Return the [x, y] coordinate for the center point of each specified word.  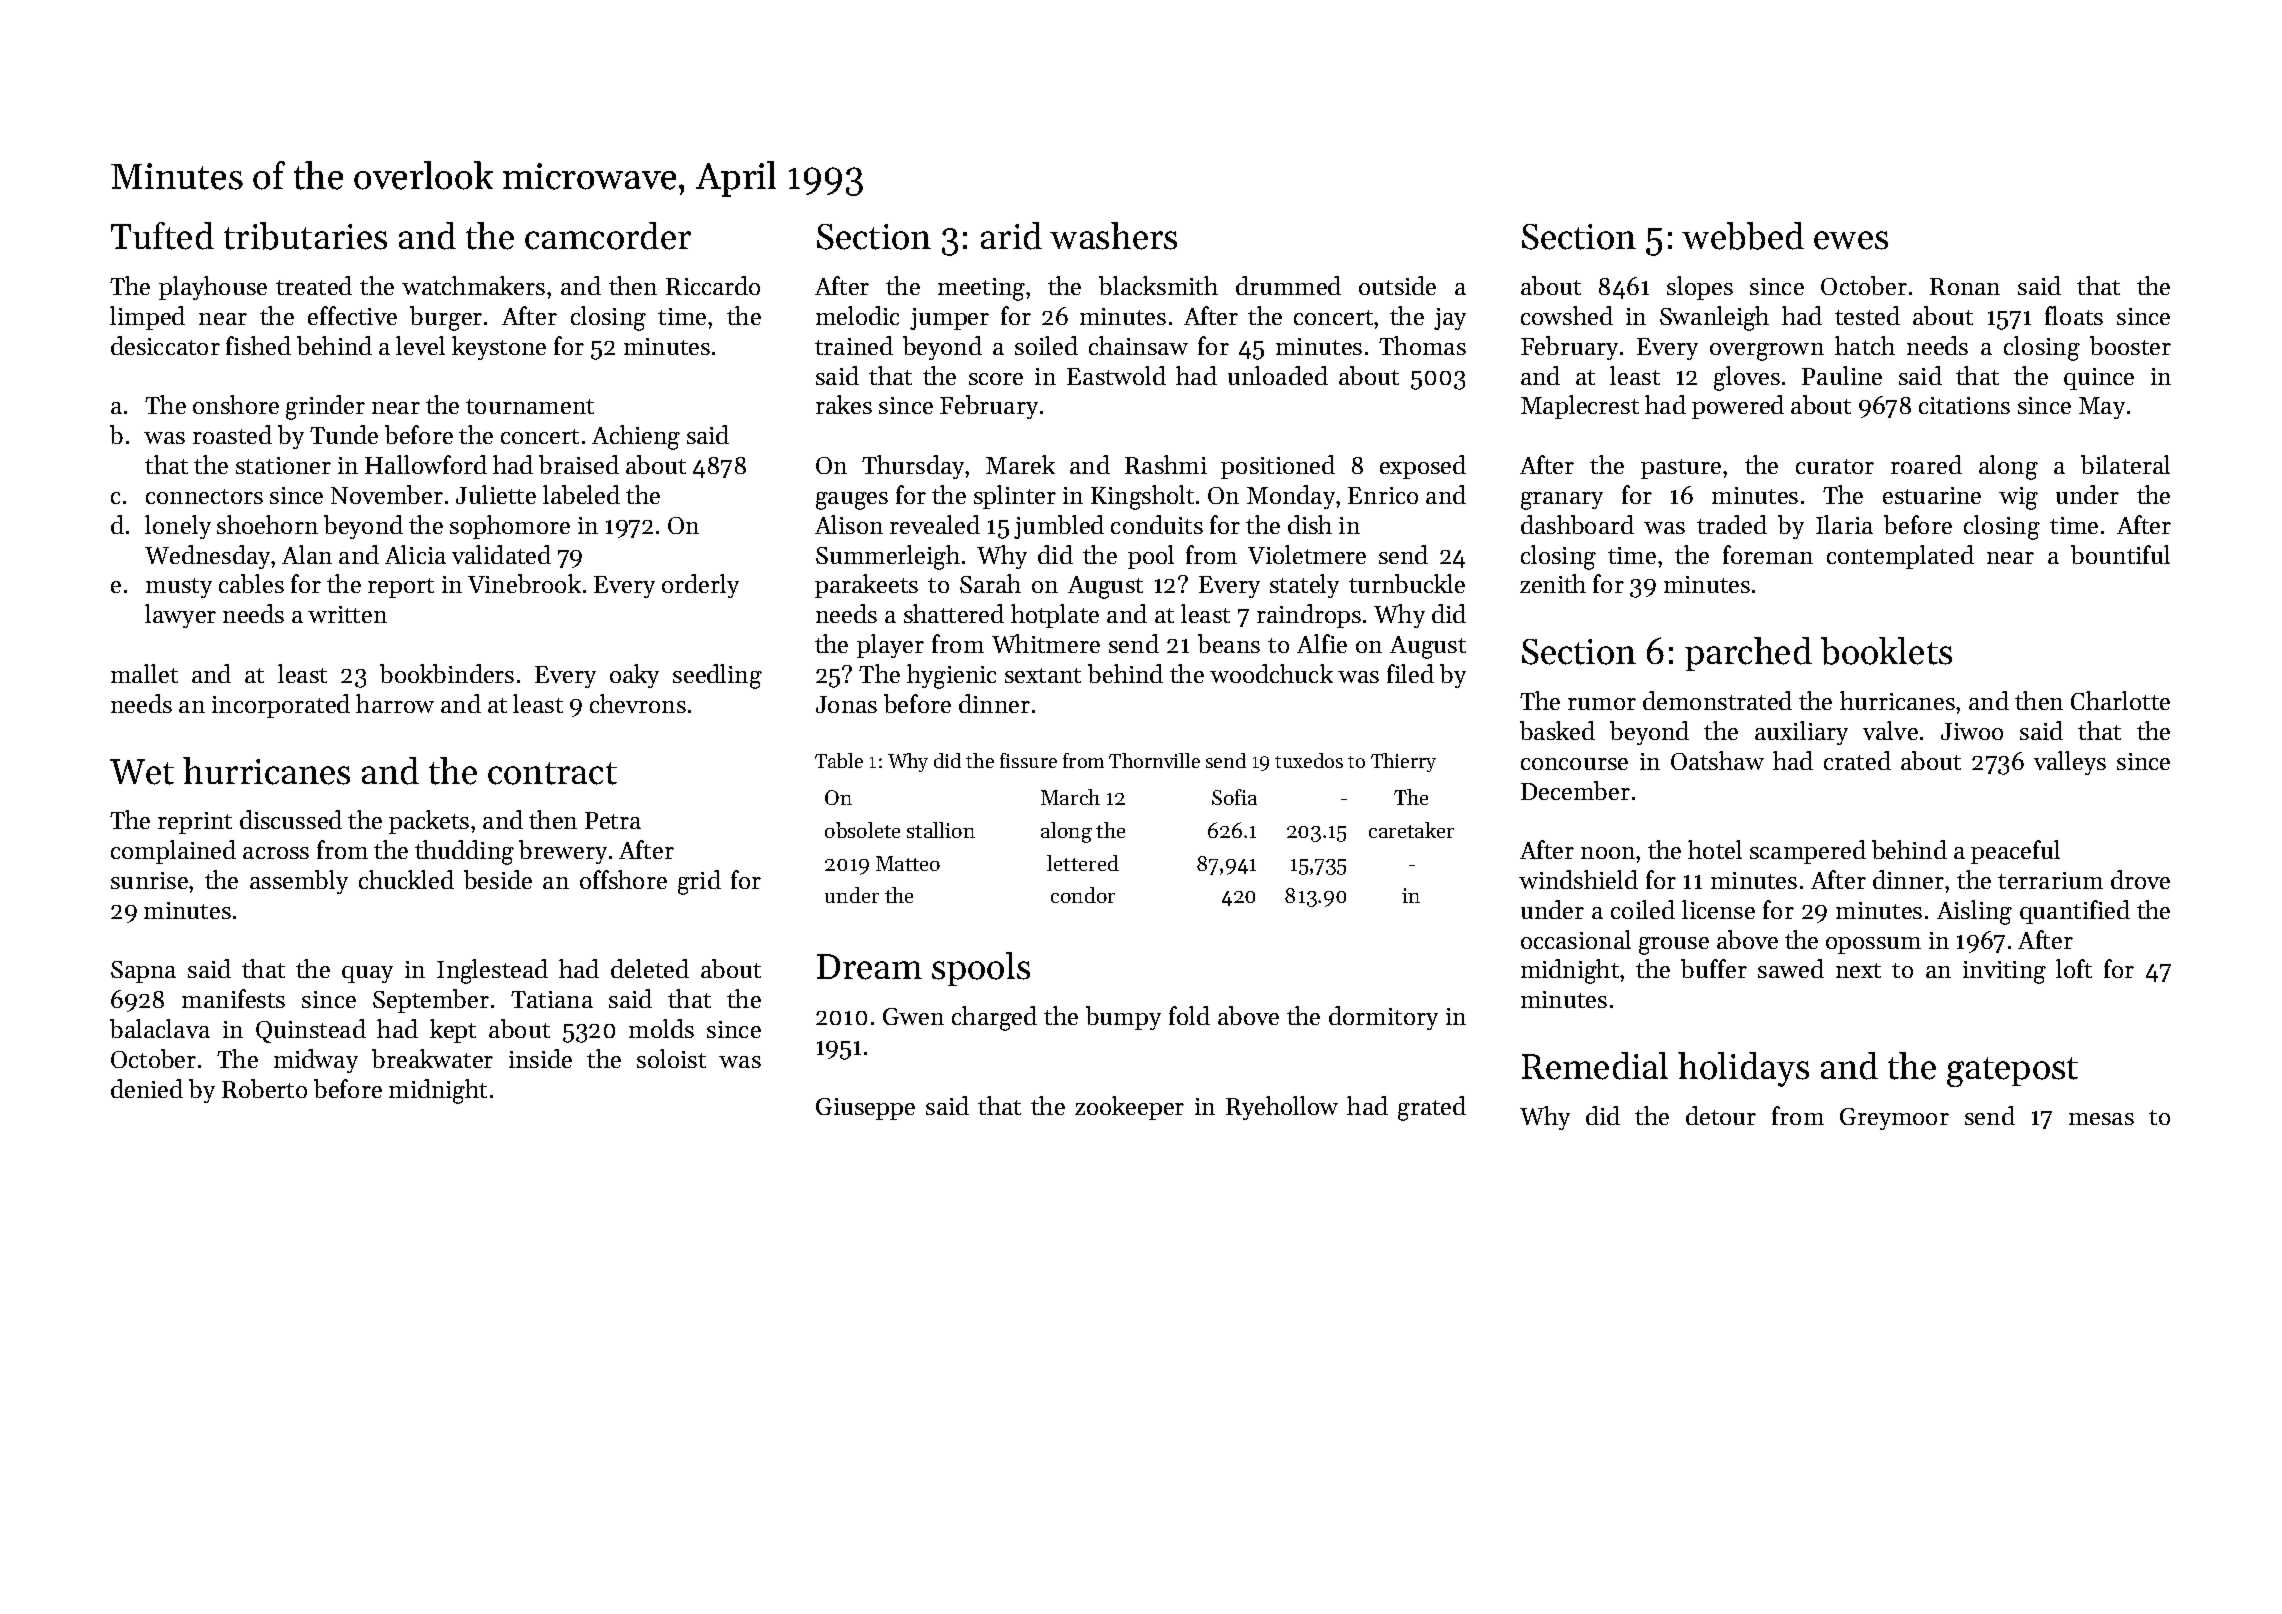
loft [2074, 968]
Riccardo [713, 285]
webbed [1743, 236]
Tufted [162, 236]
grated [1432, 1108]
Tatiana [552, 999]
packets [429, 822]
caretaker [1411, 830]
